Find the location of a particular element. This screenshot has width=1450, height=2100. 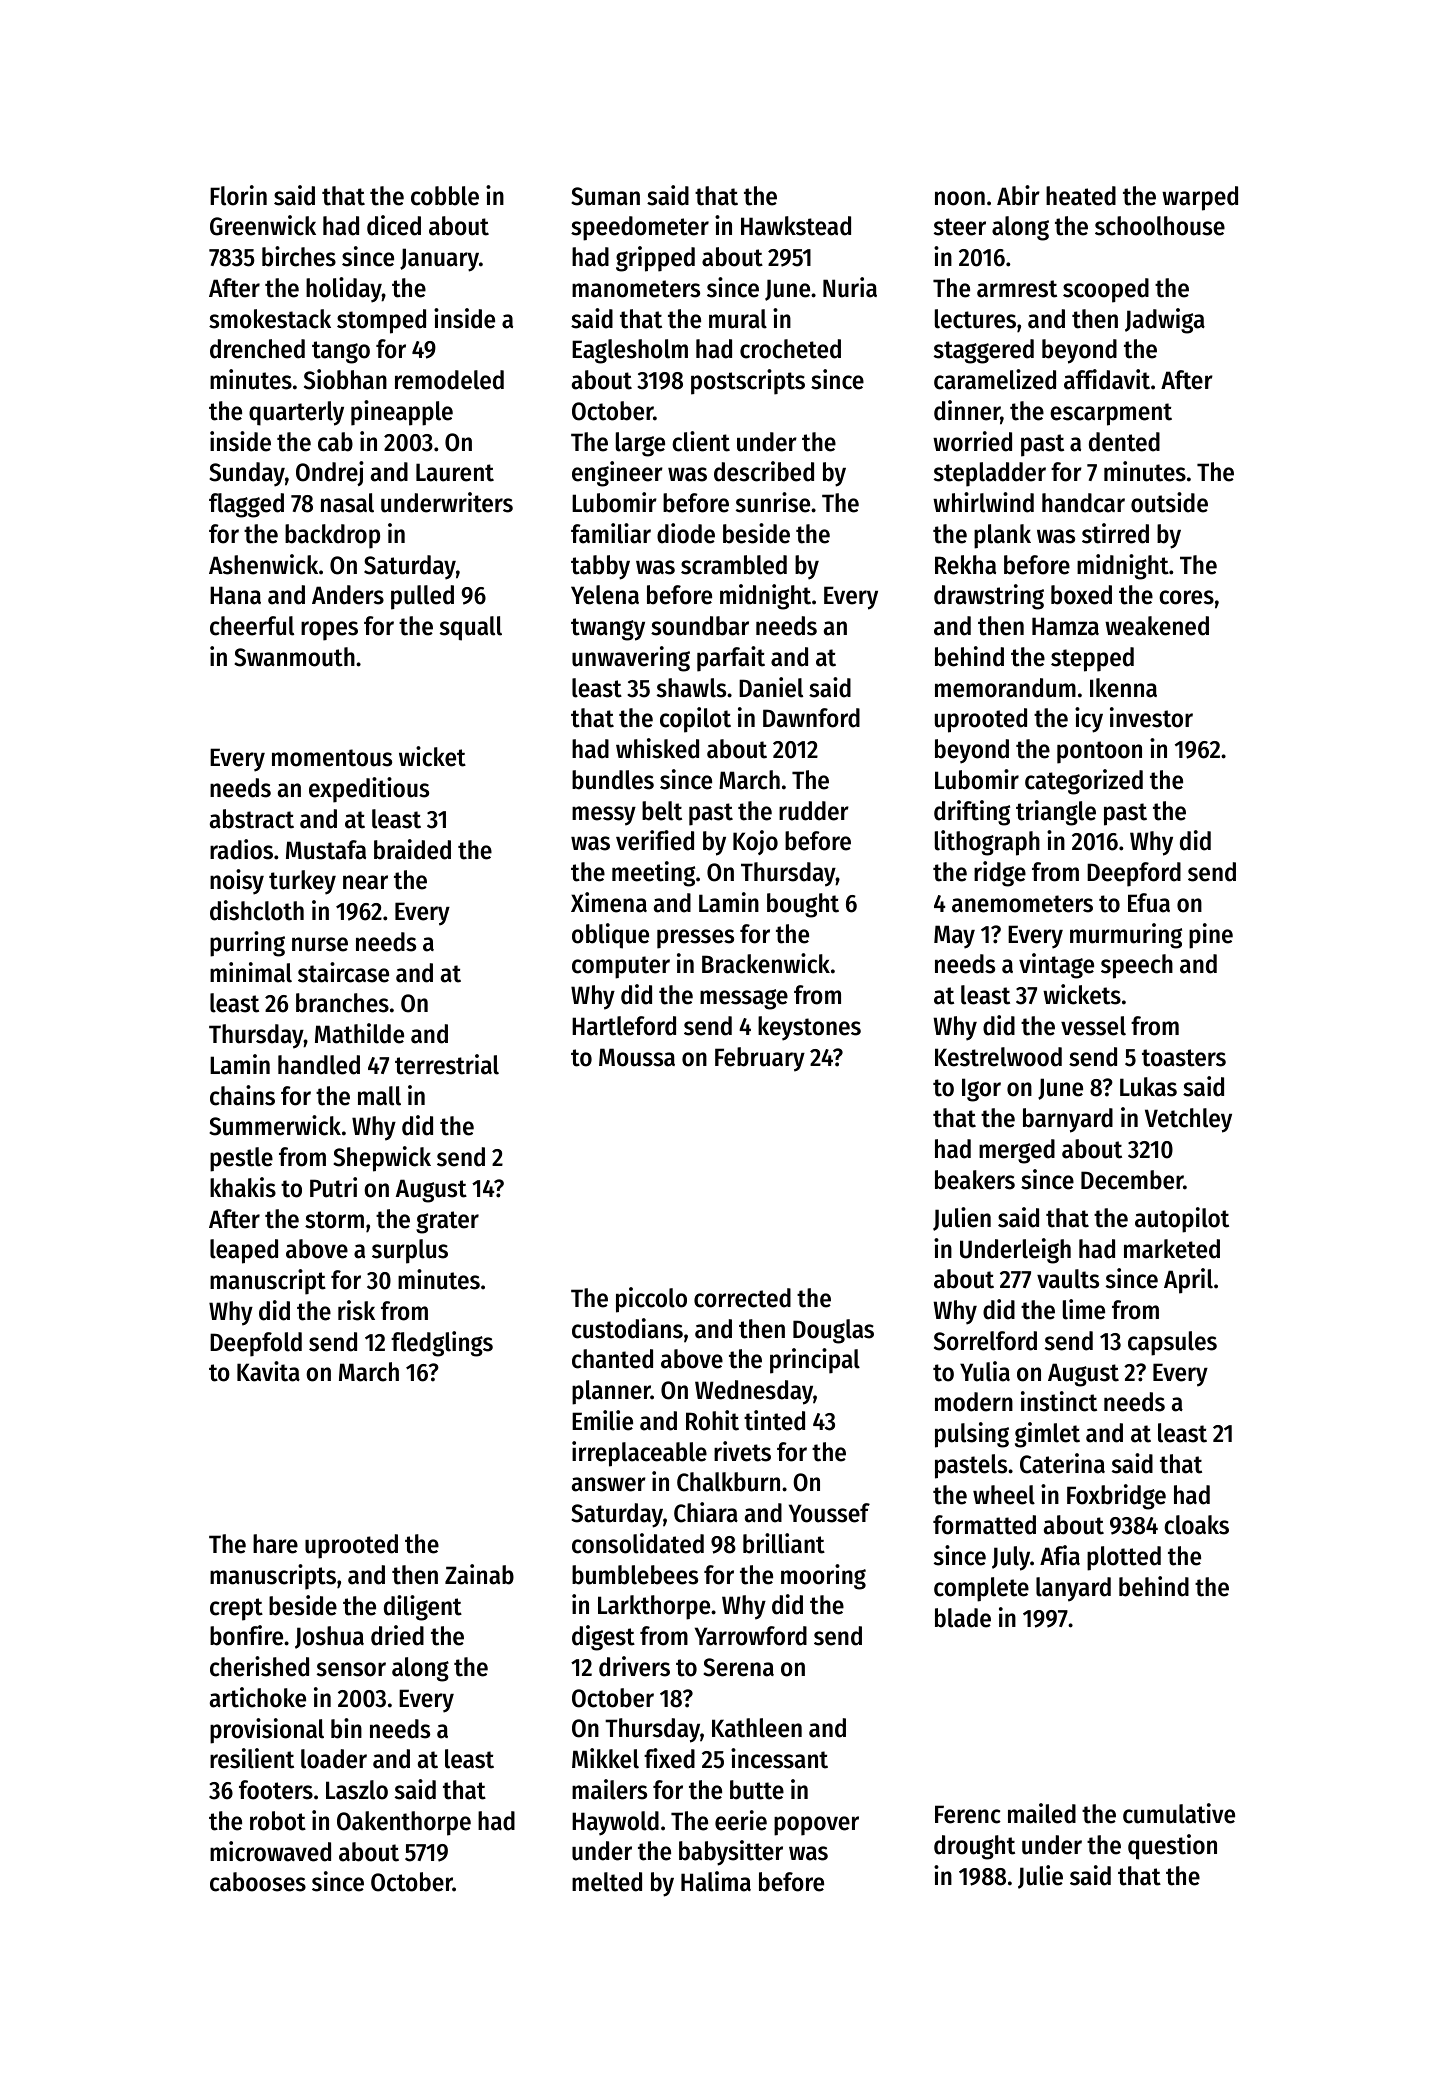

Vetchley is located at coordinates (1188, 1120).
